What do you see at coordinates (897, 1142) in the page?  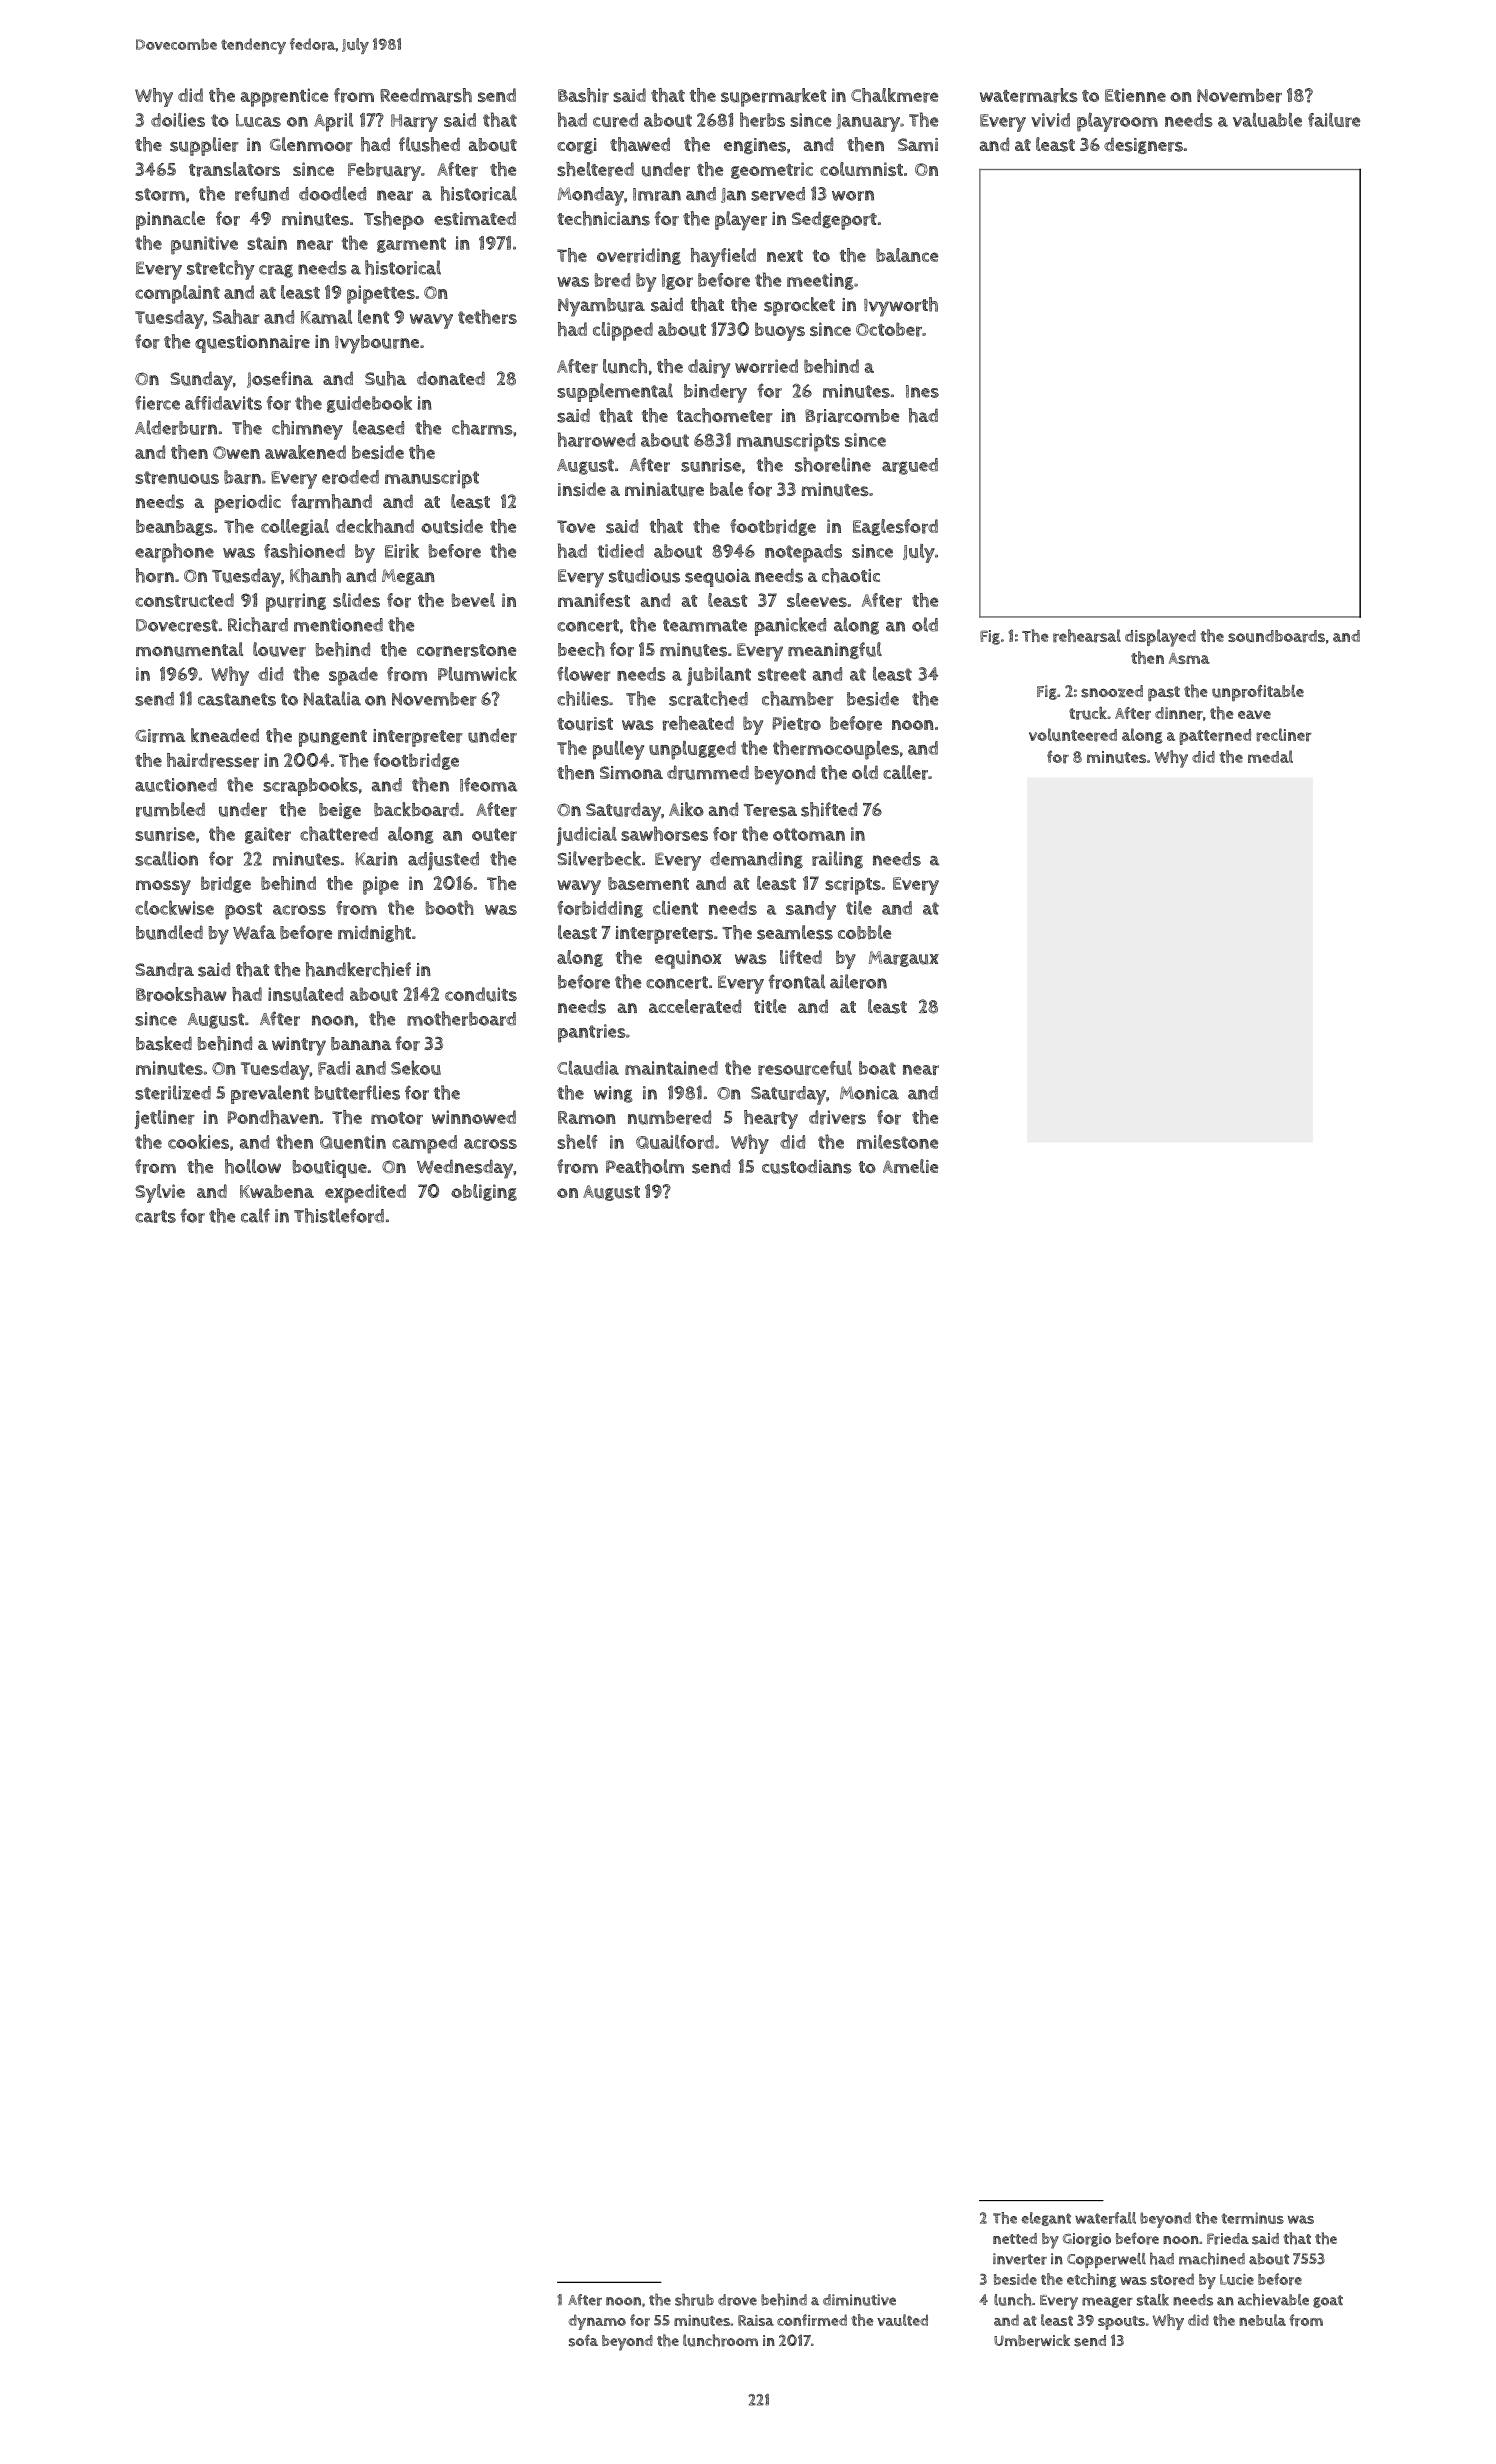 I see `milestone` at bounding box center [897, 1142].
